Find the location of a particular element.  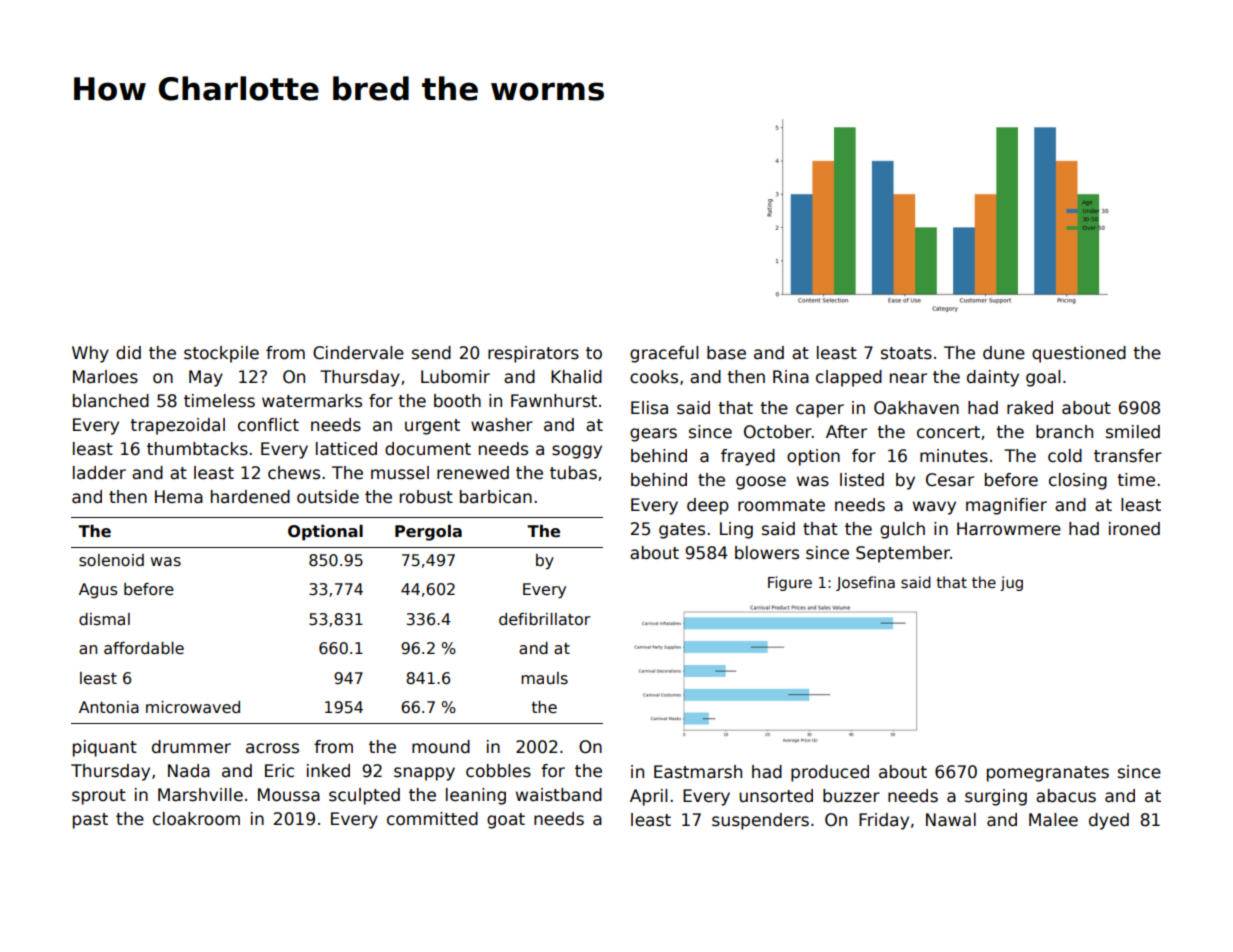

pomegranates is located at coordinates (1048, 774).
